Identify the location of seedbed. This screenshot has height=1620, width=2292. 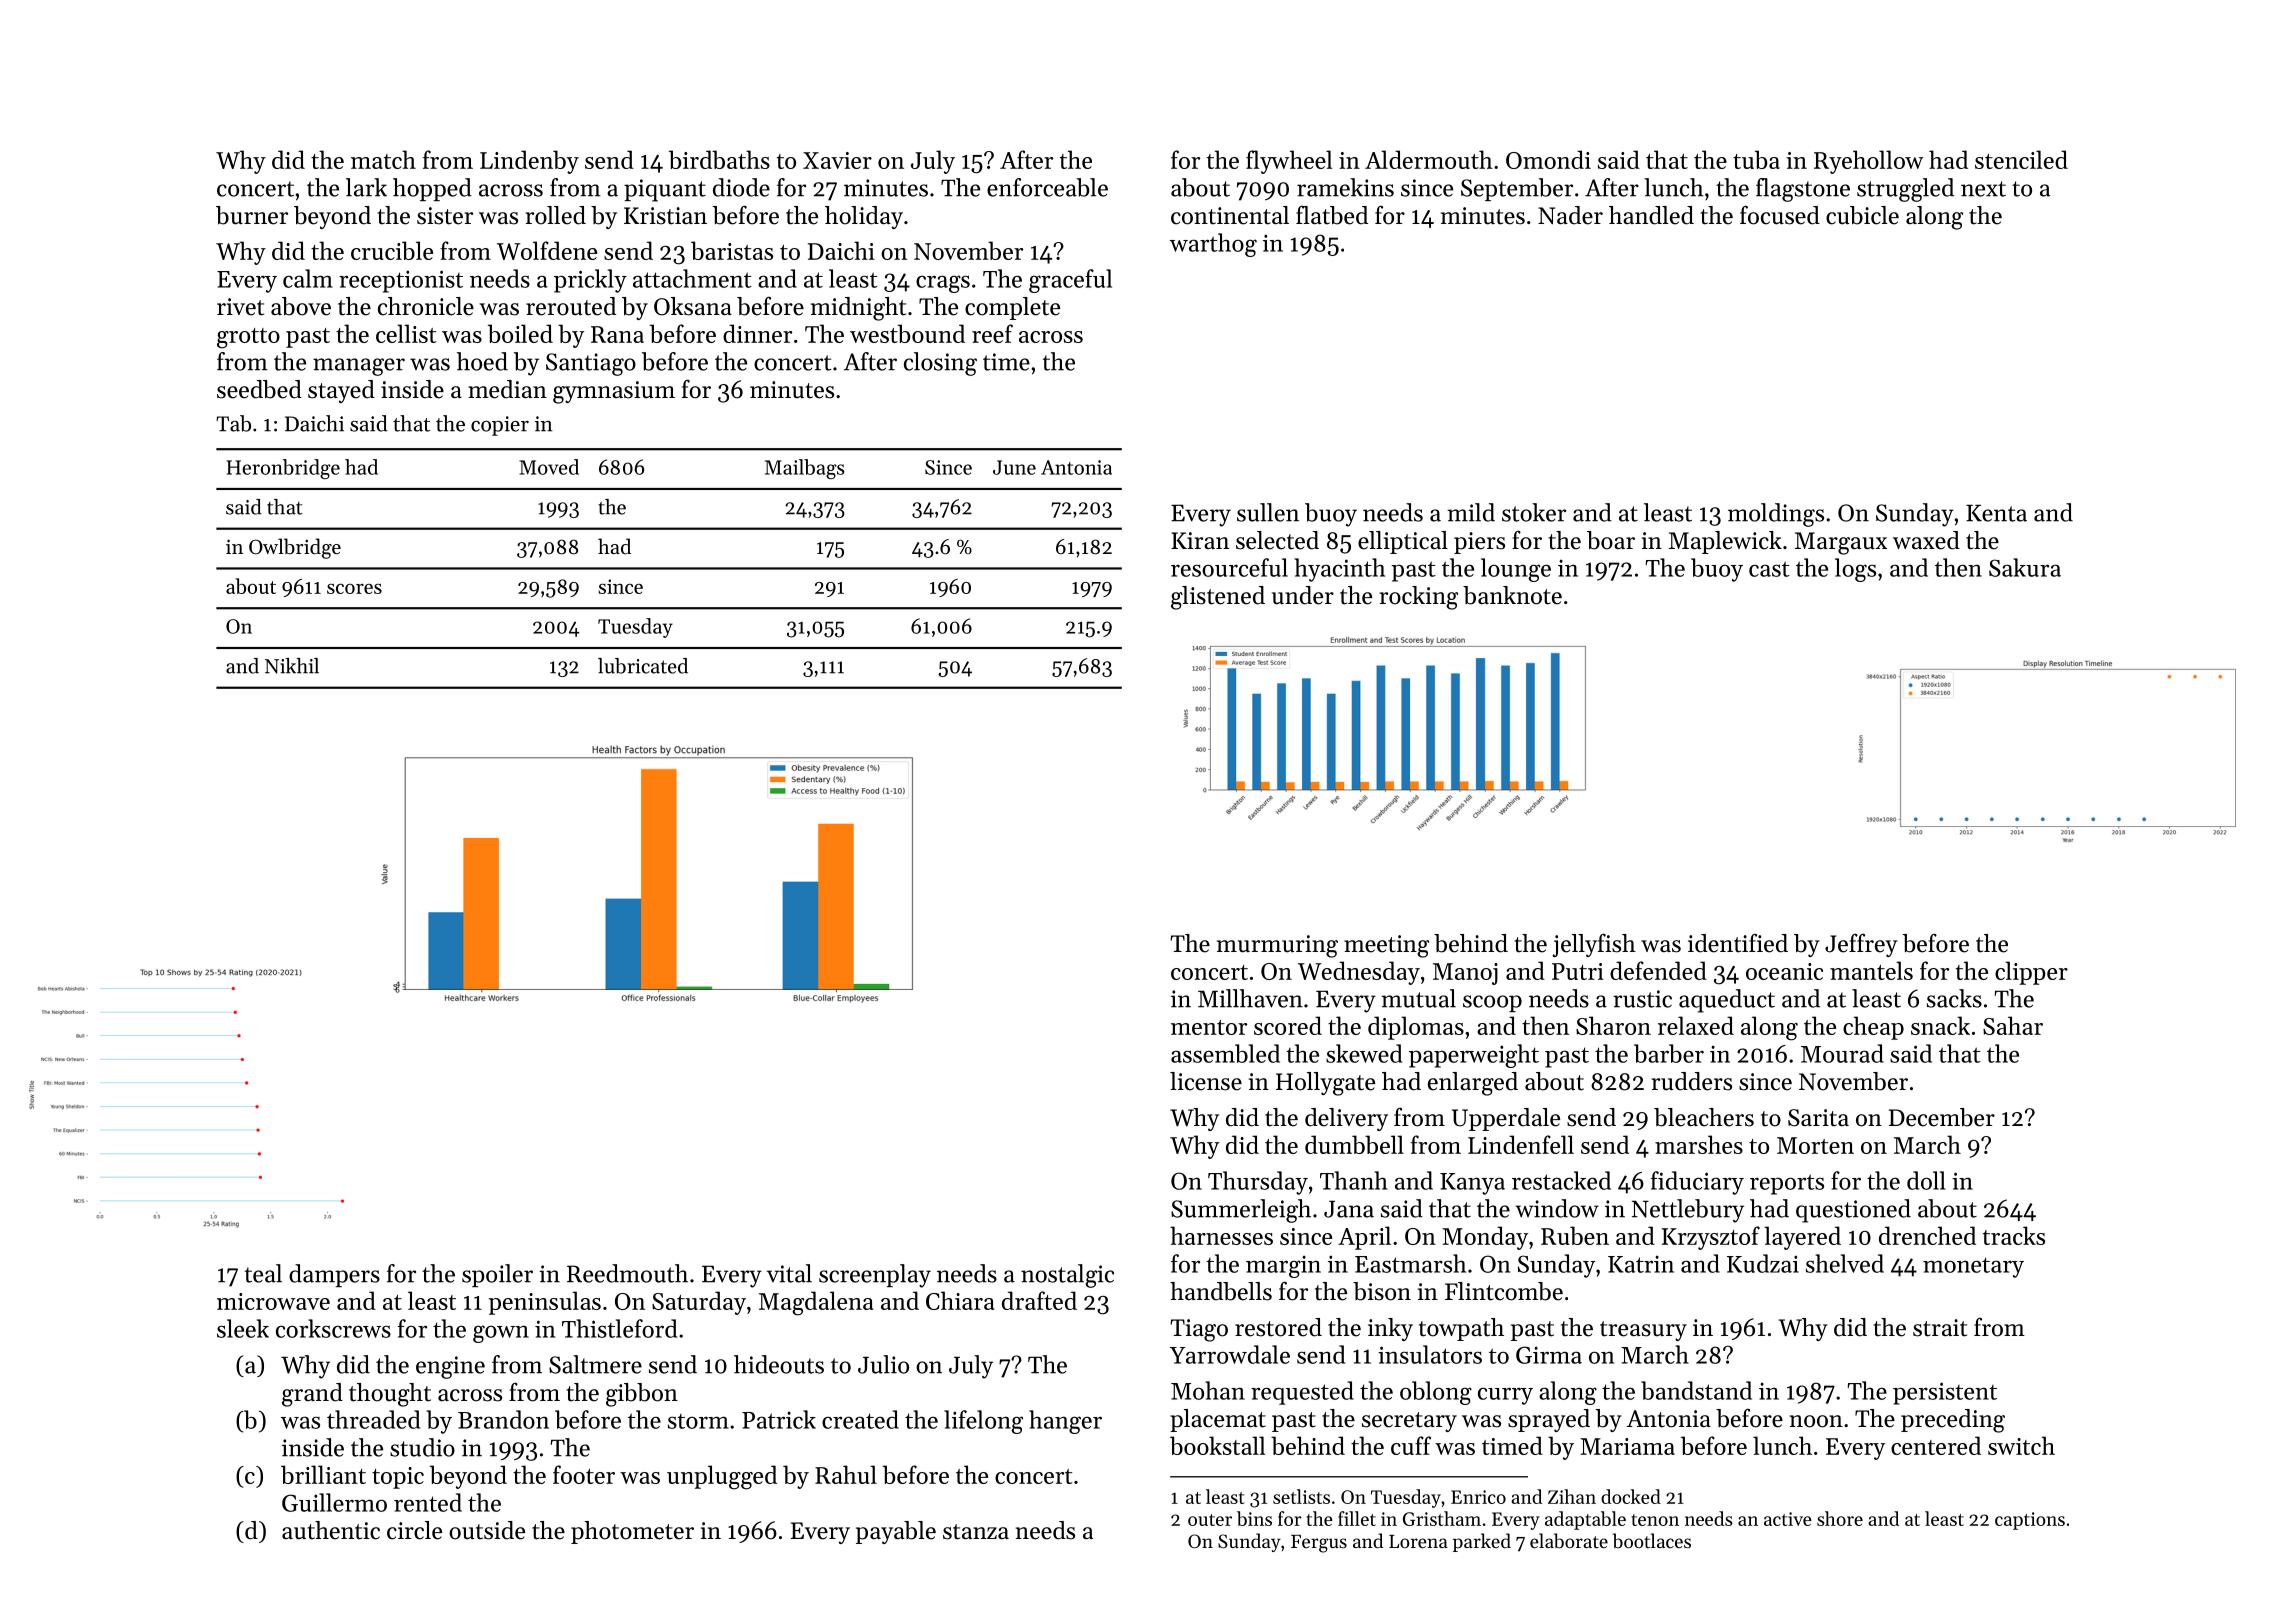
(259, 389).
